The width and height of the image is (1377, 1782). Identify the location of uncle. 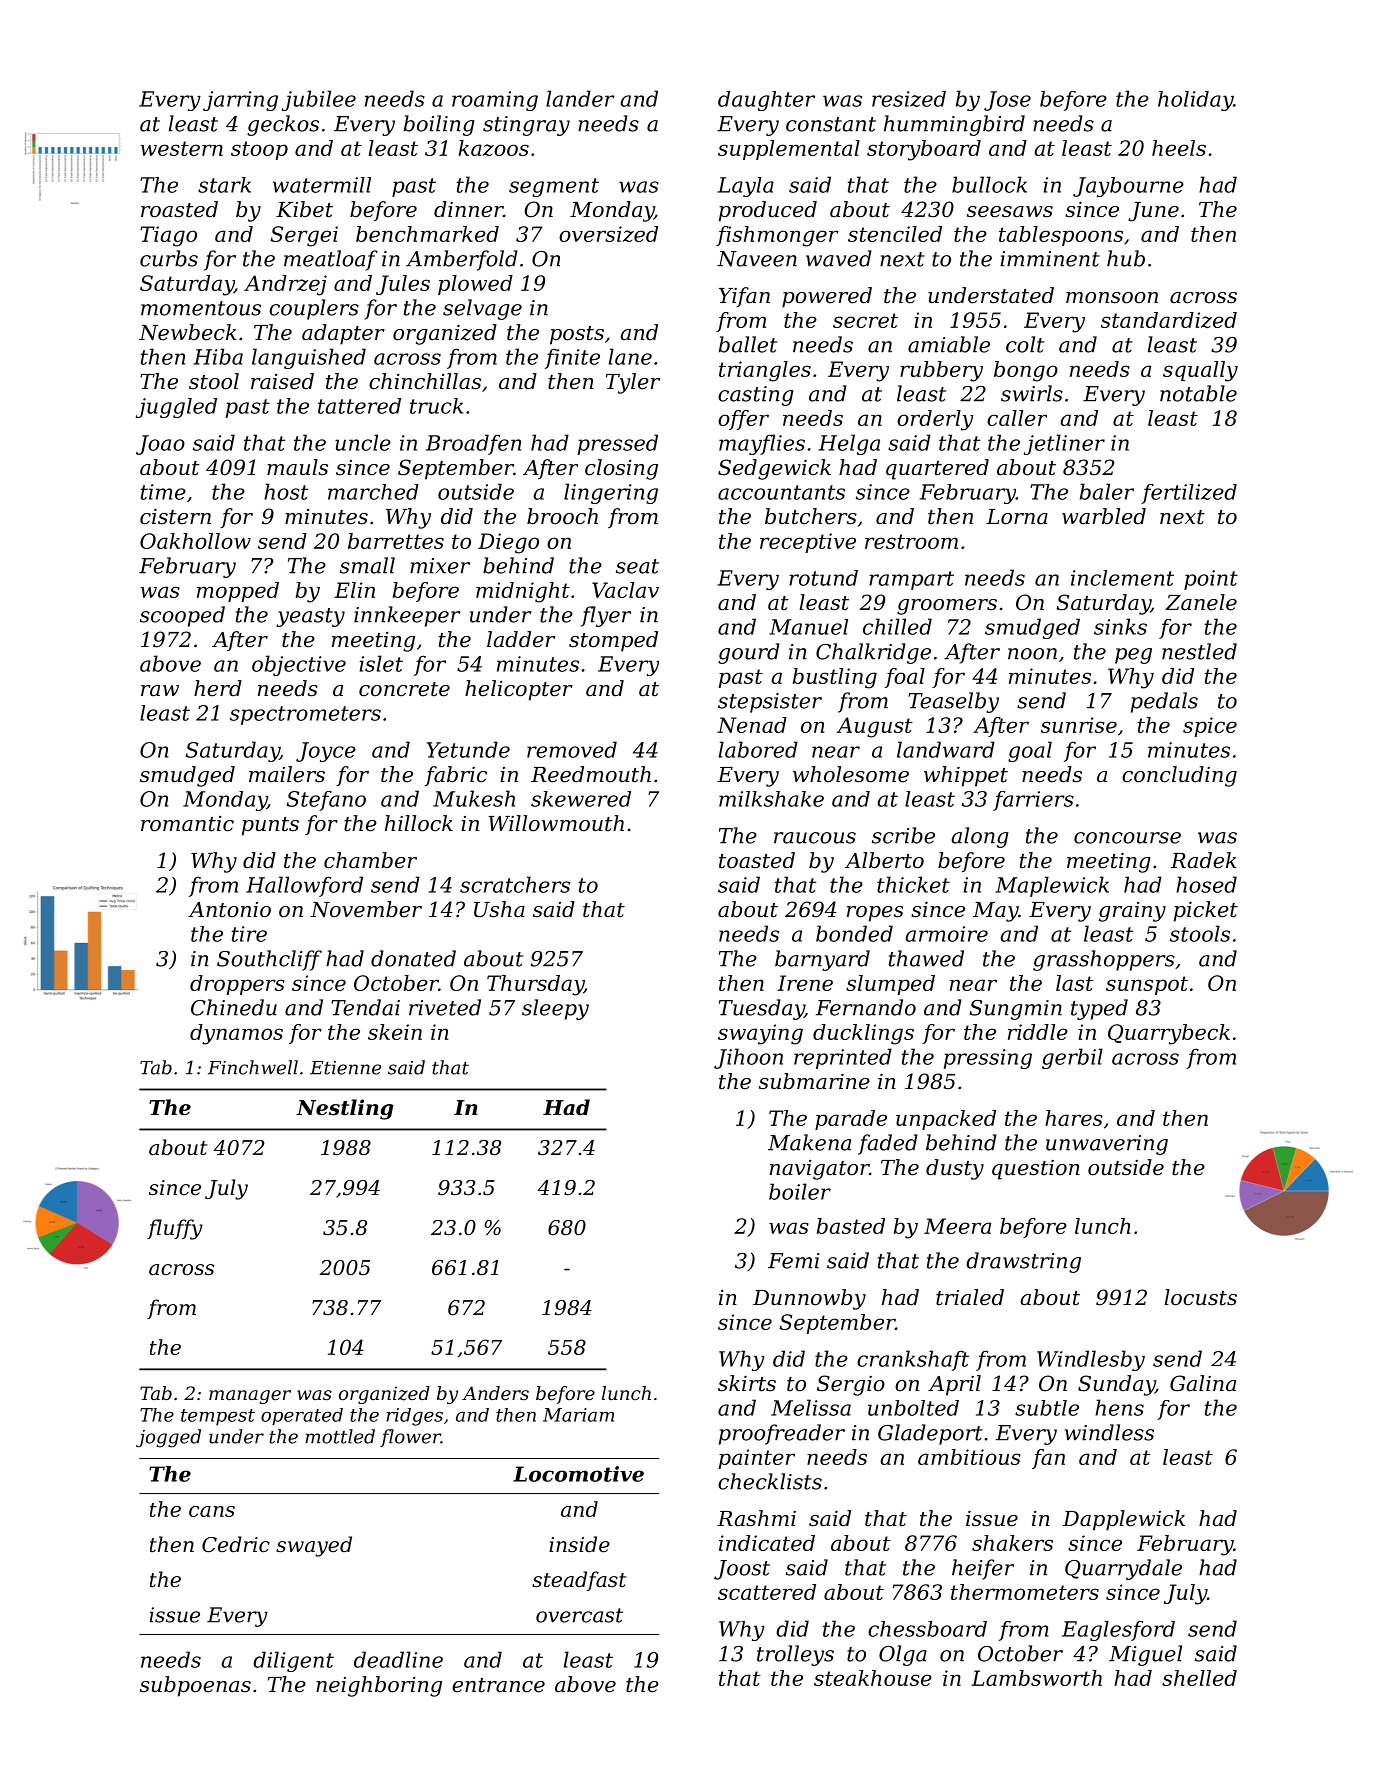
(363, 442).
